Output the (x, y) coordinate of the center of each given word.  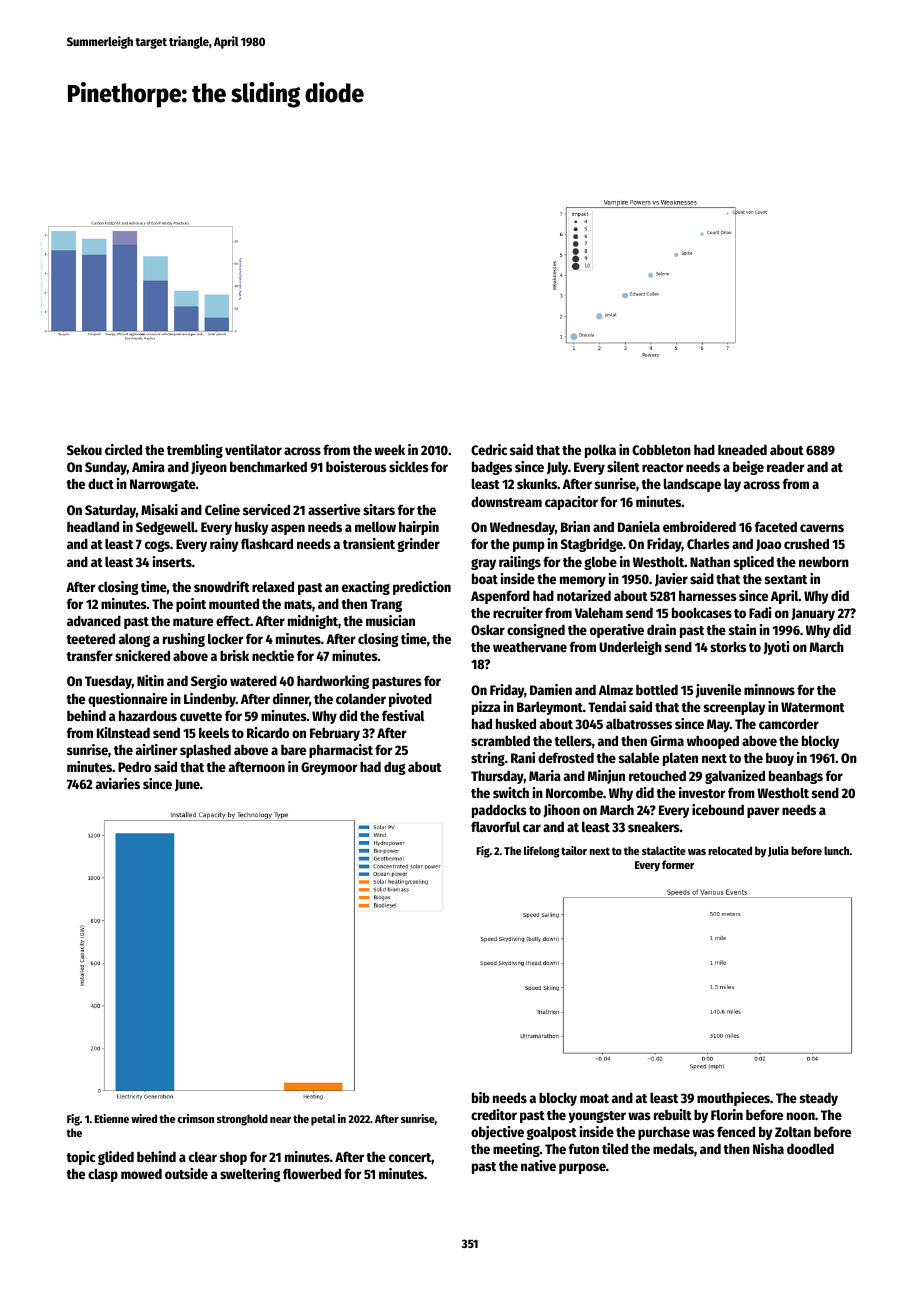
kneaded (742, 449)
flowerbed (312, 1173)
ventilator (253, 449)
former (678, 864)
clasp (103, 1175)
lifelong (542, 852)
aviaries (118, 783)
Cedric (489, 449)
